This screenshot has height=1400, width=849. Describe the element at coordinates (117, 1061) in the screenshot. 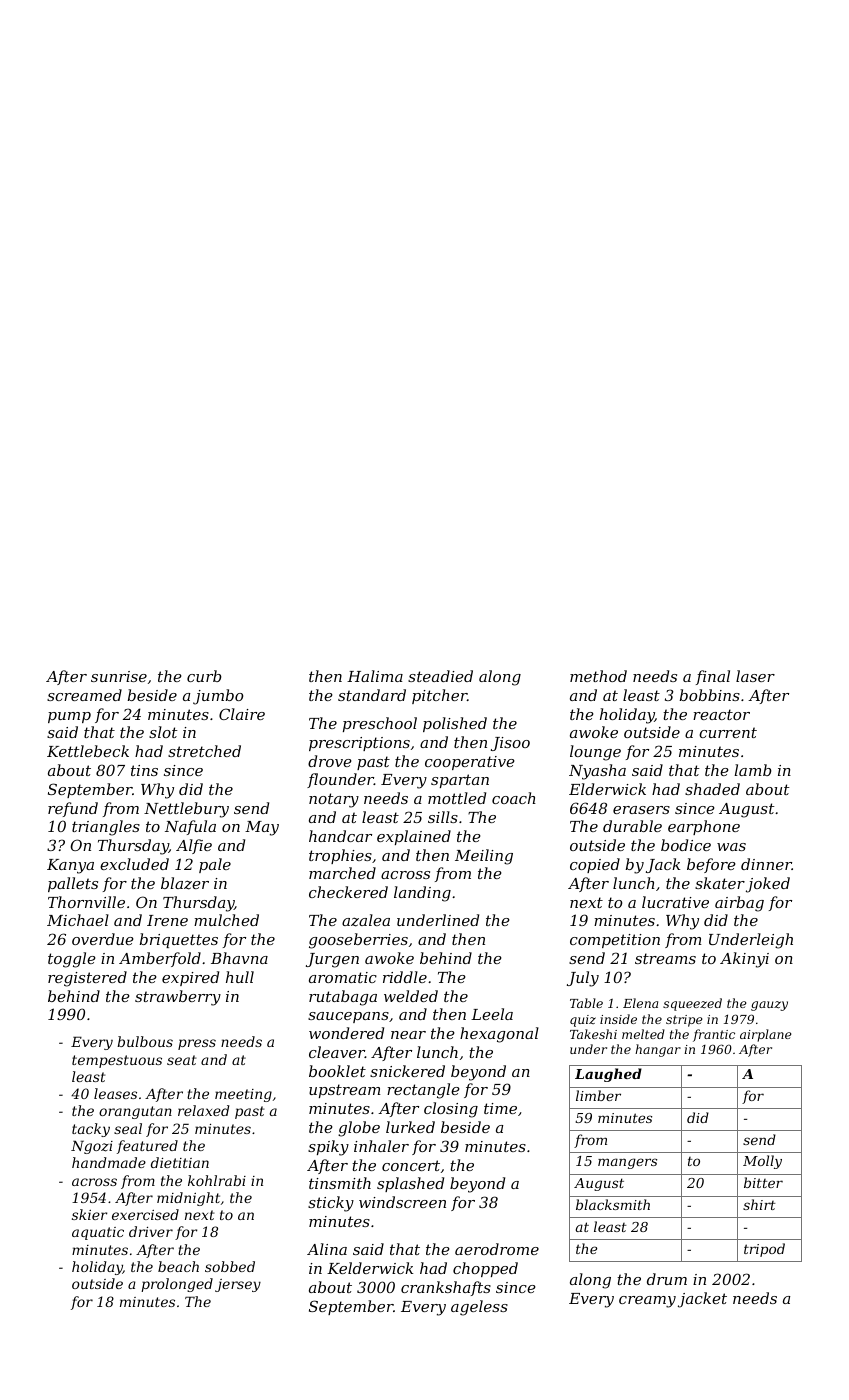

I see `tempestuous` at that location.
